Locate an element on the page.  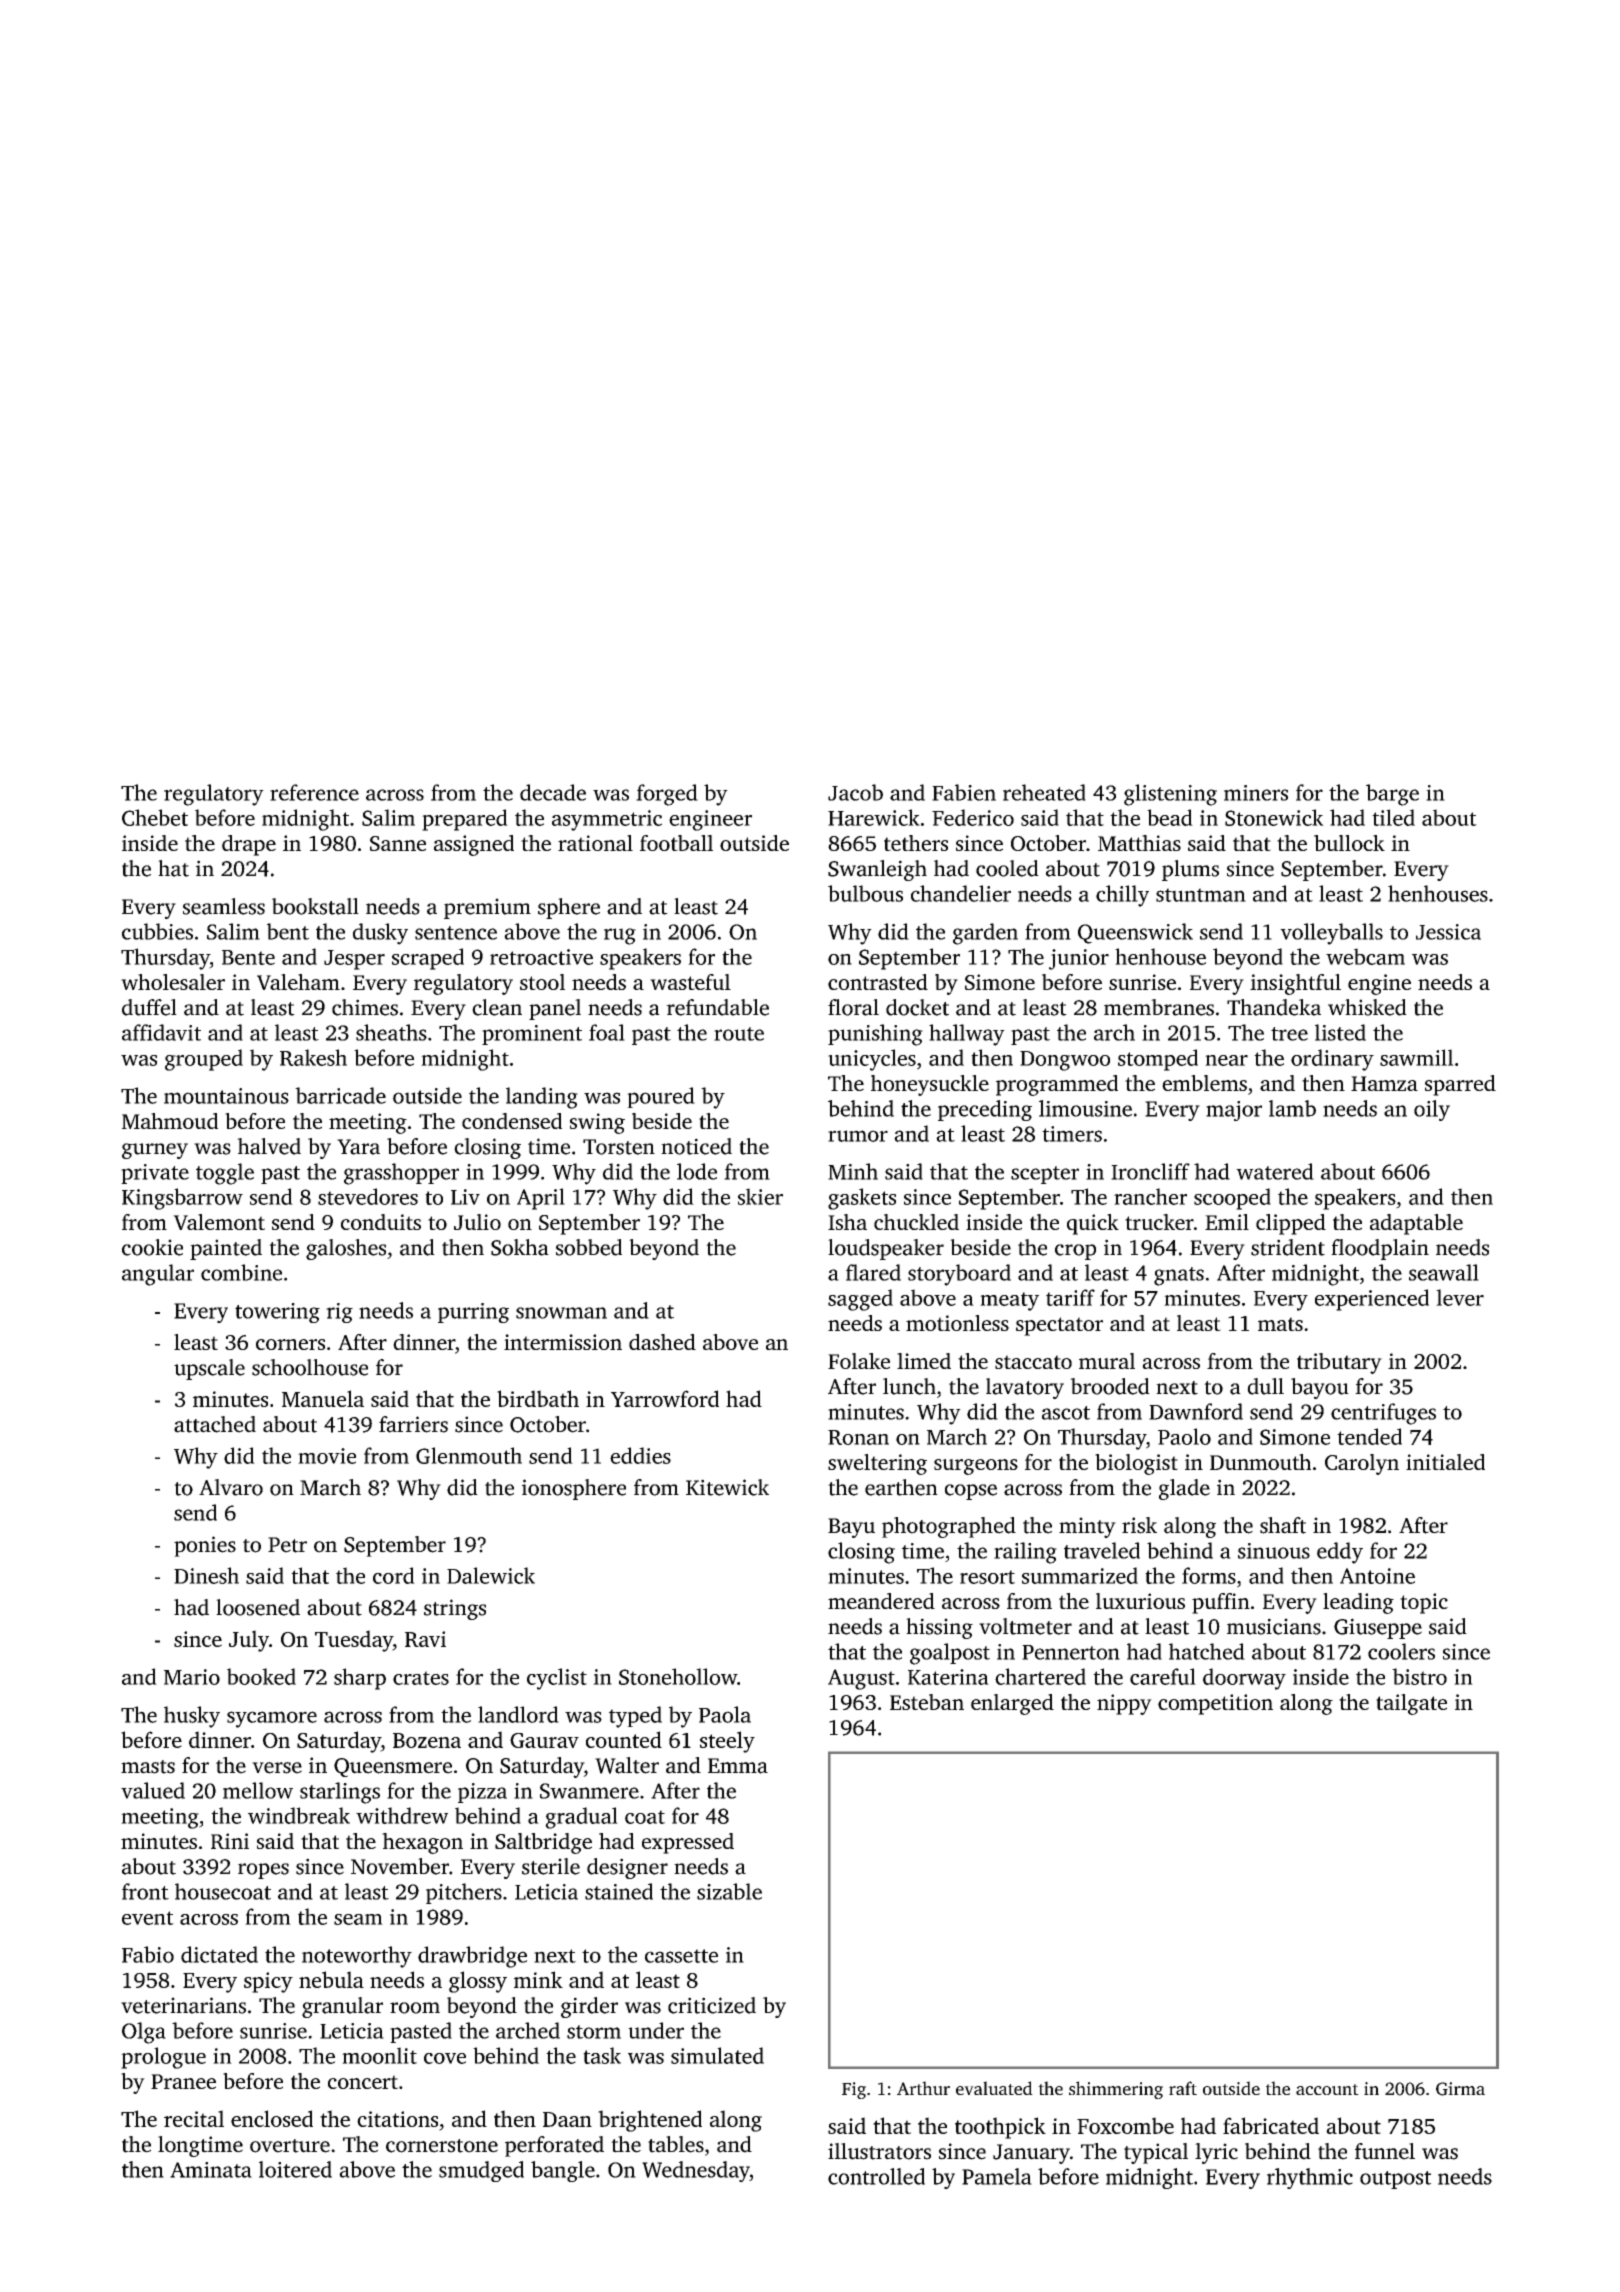
Matthias is located at coordinates (1139, 843).
